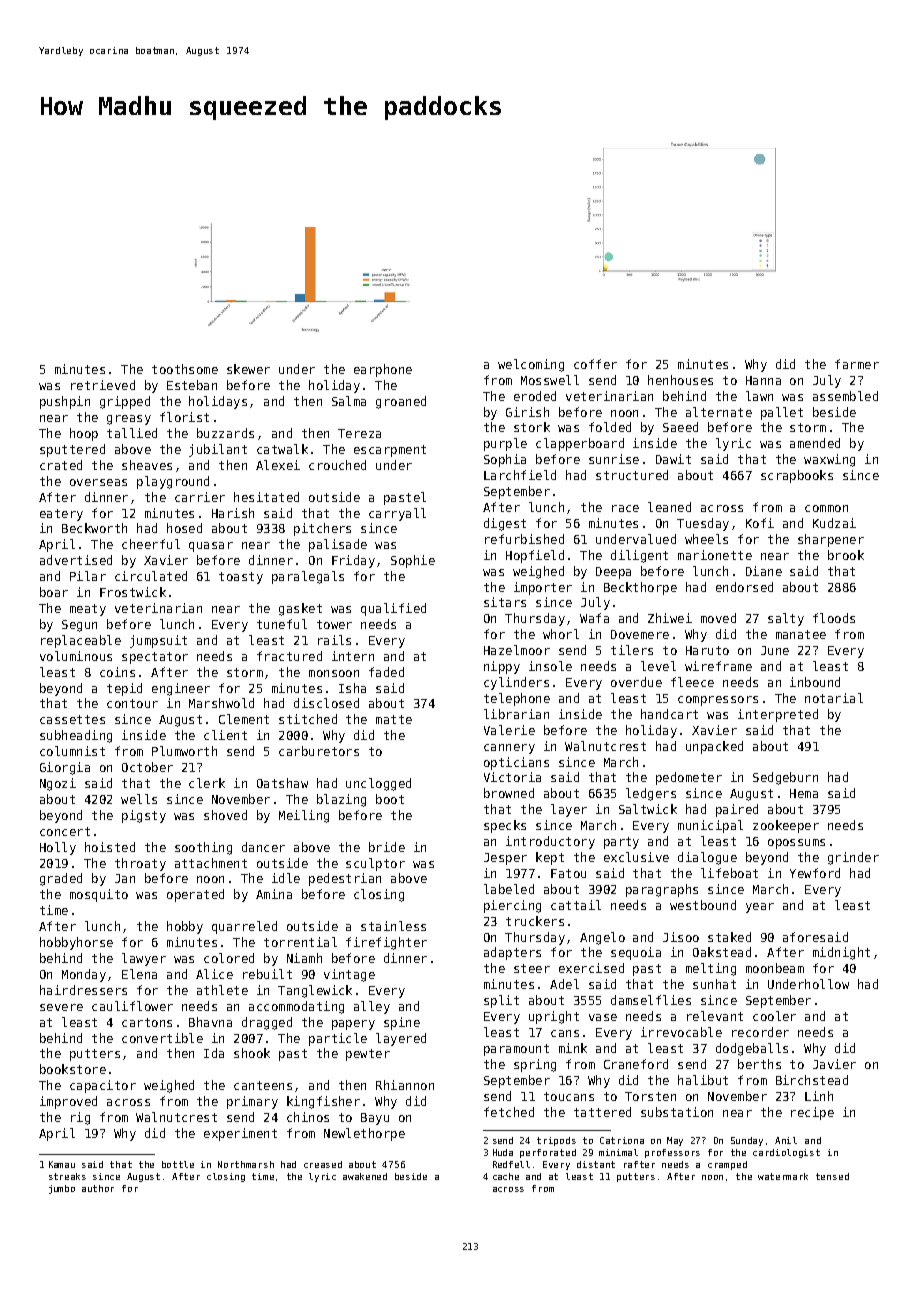 This page has width=924, height=1308. Describe the element at coordinates (774, 1016) in the page. I see `cooler` at that location.
